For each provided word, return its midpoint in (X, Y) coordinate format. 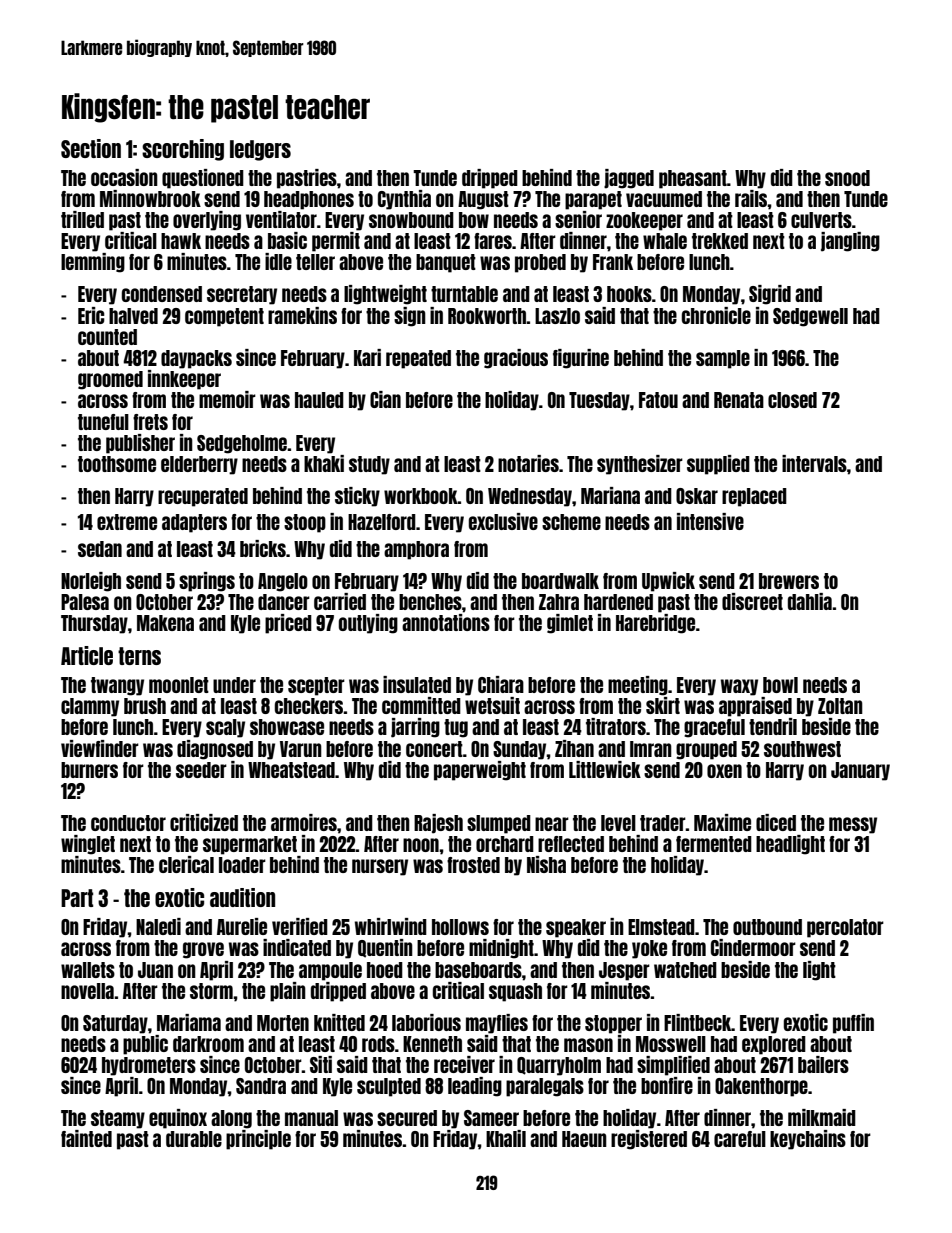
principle (258, 1140)
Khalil (506, 1138)
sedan (100, 549)
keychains (808, 1140)
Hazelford (382, 522)
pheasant (693, 179)
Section (91, 148)
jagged (629, 179)
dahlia (810, 601)
